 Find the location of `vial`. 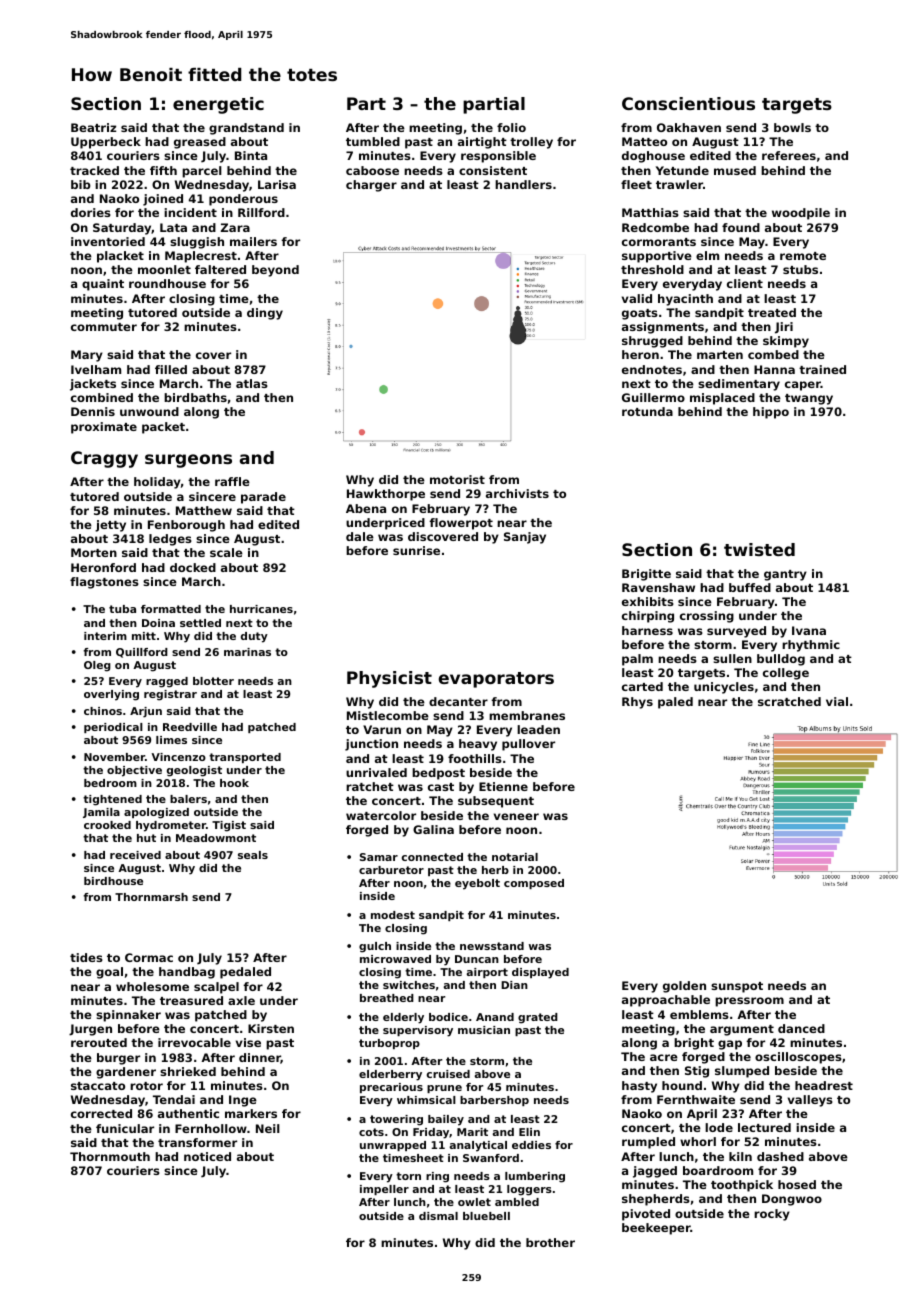

vial is located at coordinates (837, 701).
